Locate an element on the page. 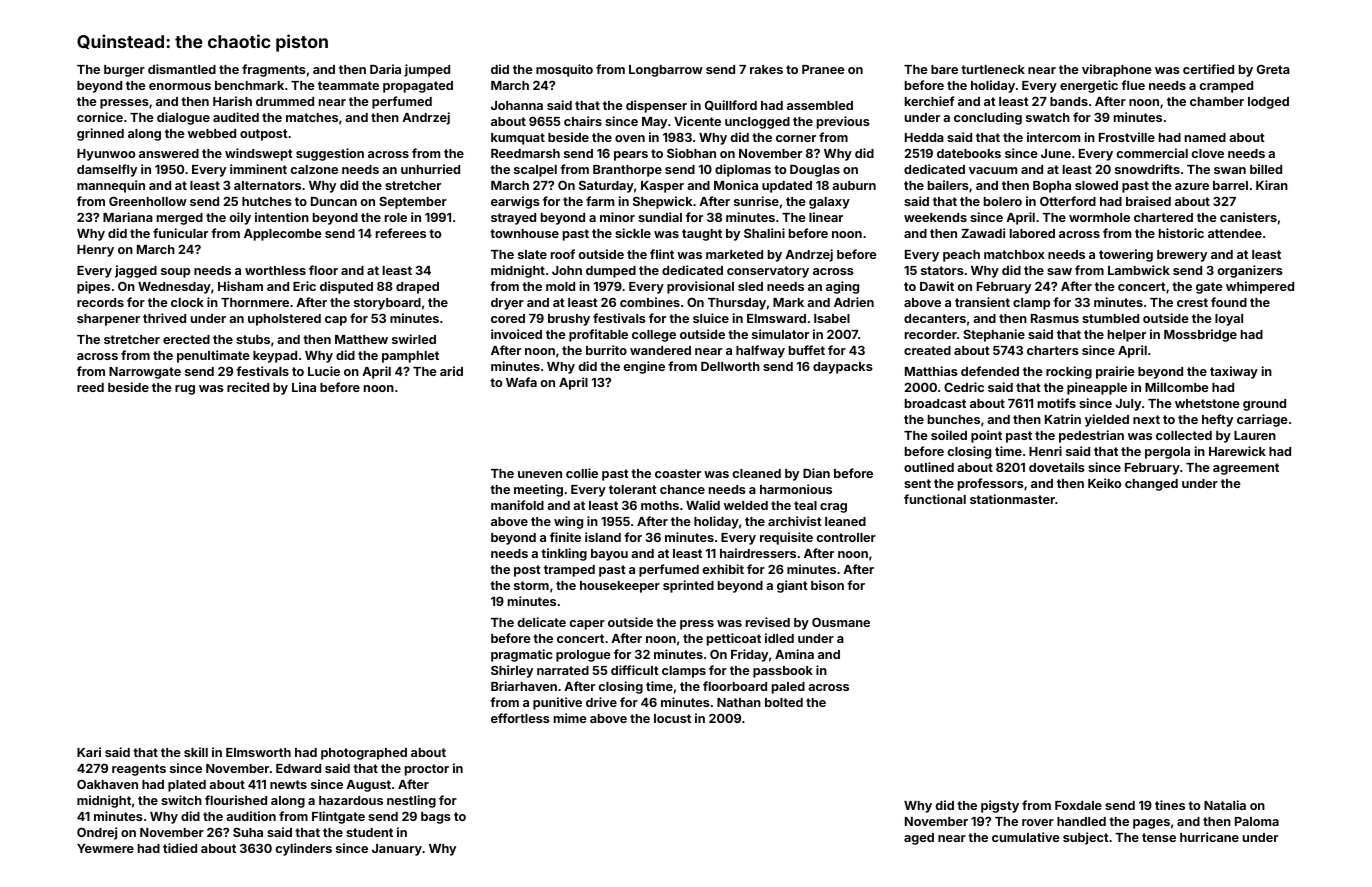 The width and height of the image is (1372, 887). rakes is located at coordinates (766, 69).
